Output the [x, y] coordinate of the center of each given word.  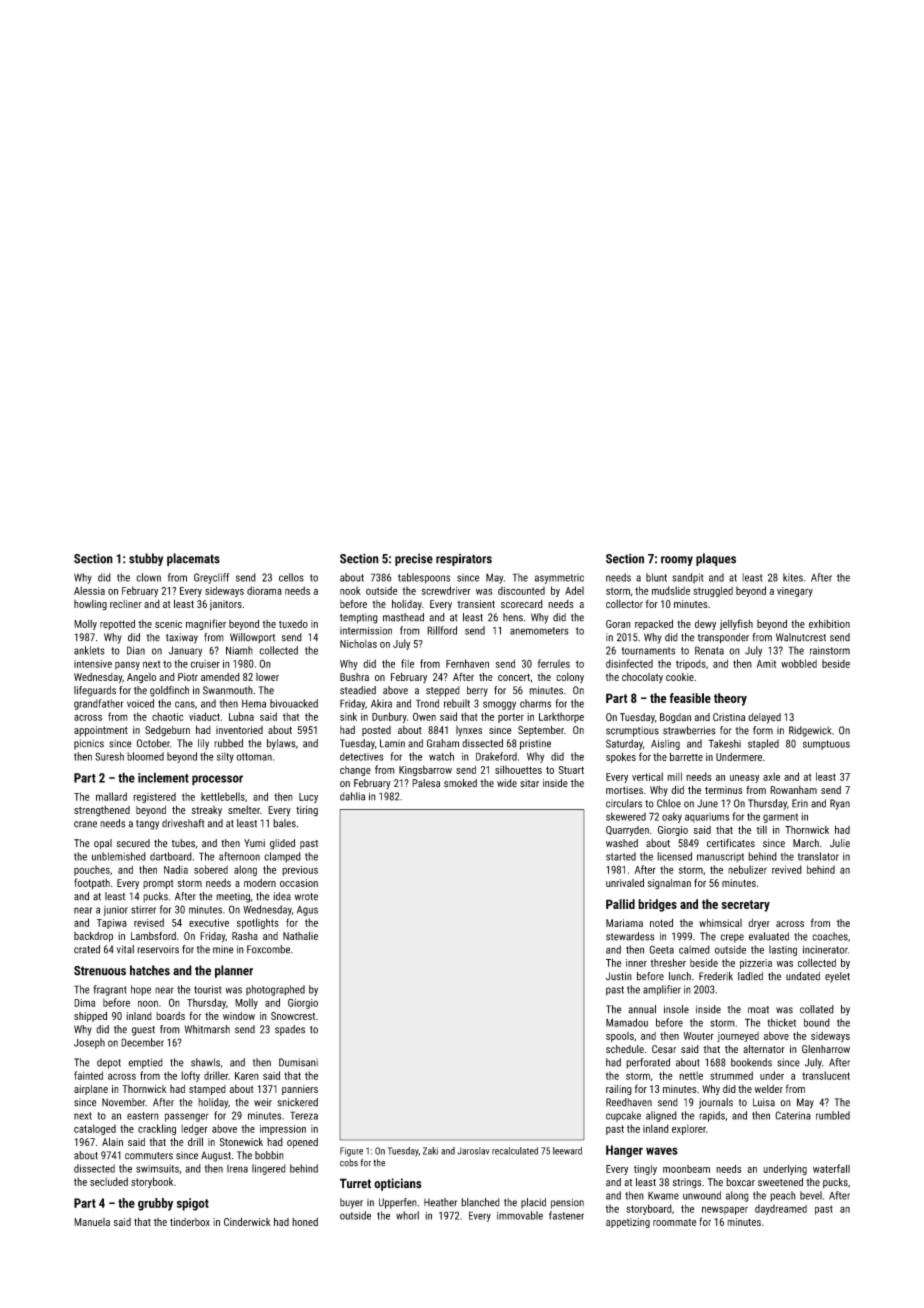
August [216, 1156]
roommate [675, 1222]
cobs [349, 1163]
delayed [764, 718]
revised [149, 922]
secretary [746, 906]
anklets [89, 650]
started [621, 856]
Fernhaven [467, 663]
